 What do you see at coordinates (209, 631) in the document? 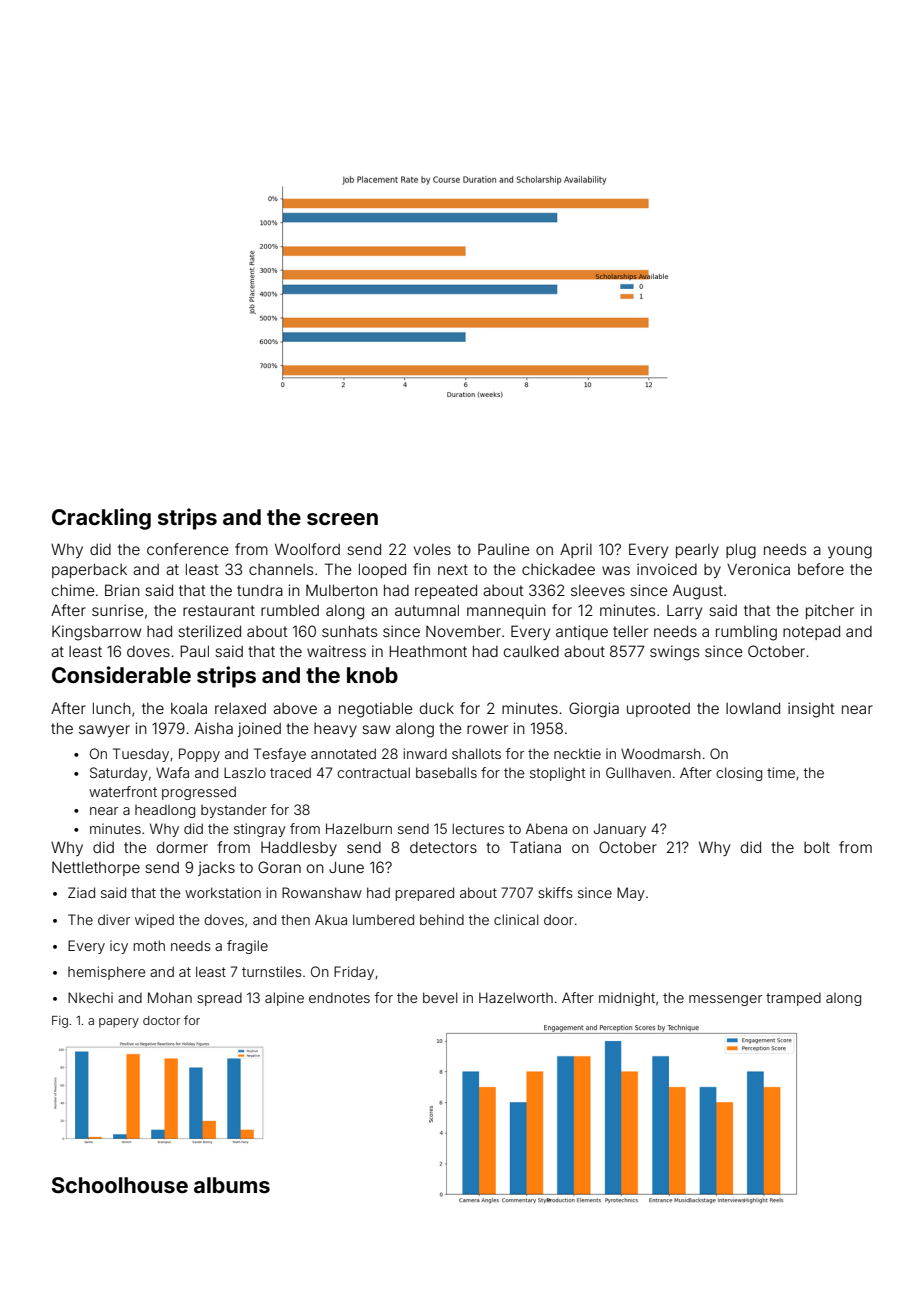
I see `sterilized` at bounding box center [209, 631].
